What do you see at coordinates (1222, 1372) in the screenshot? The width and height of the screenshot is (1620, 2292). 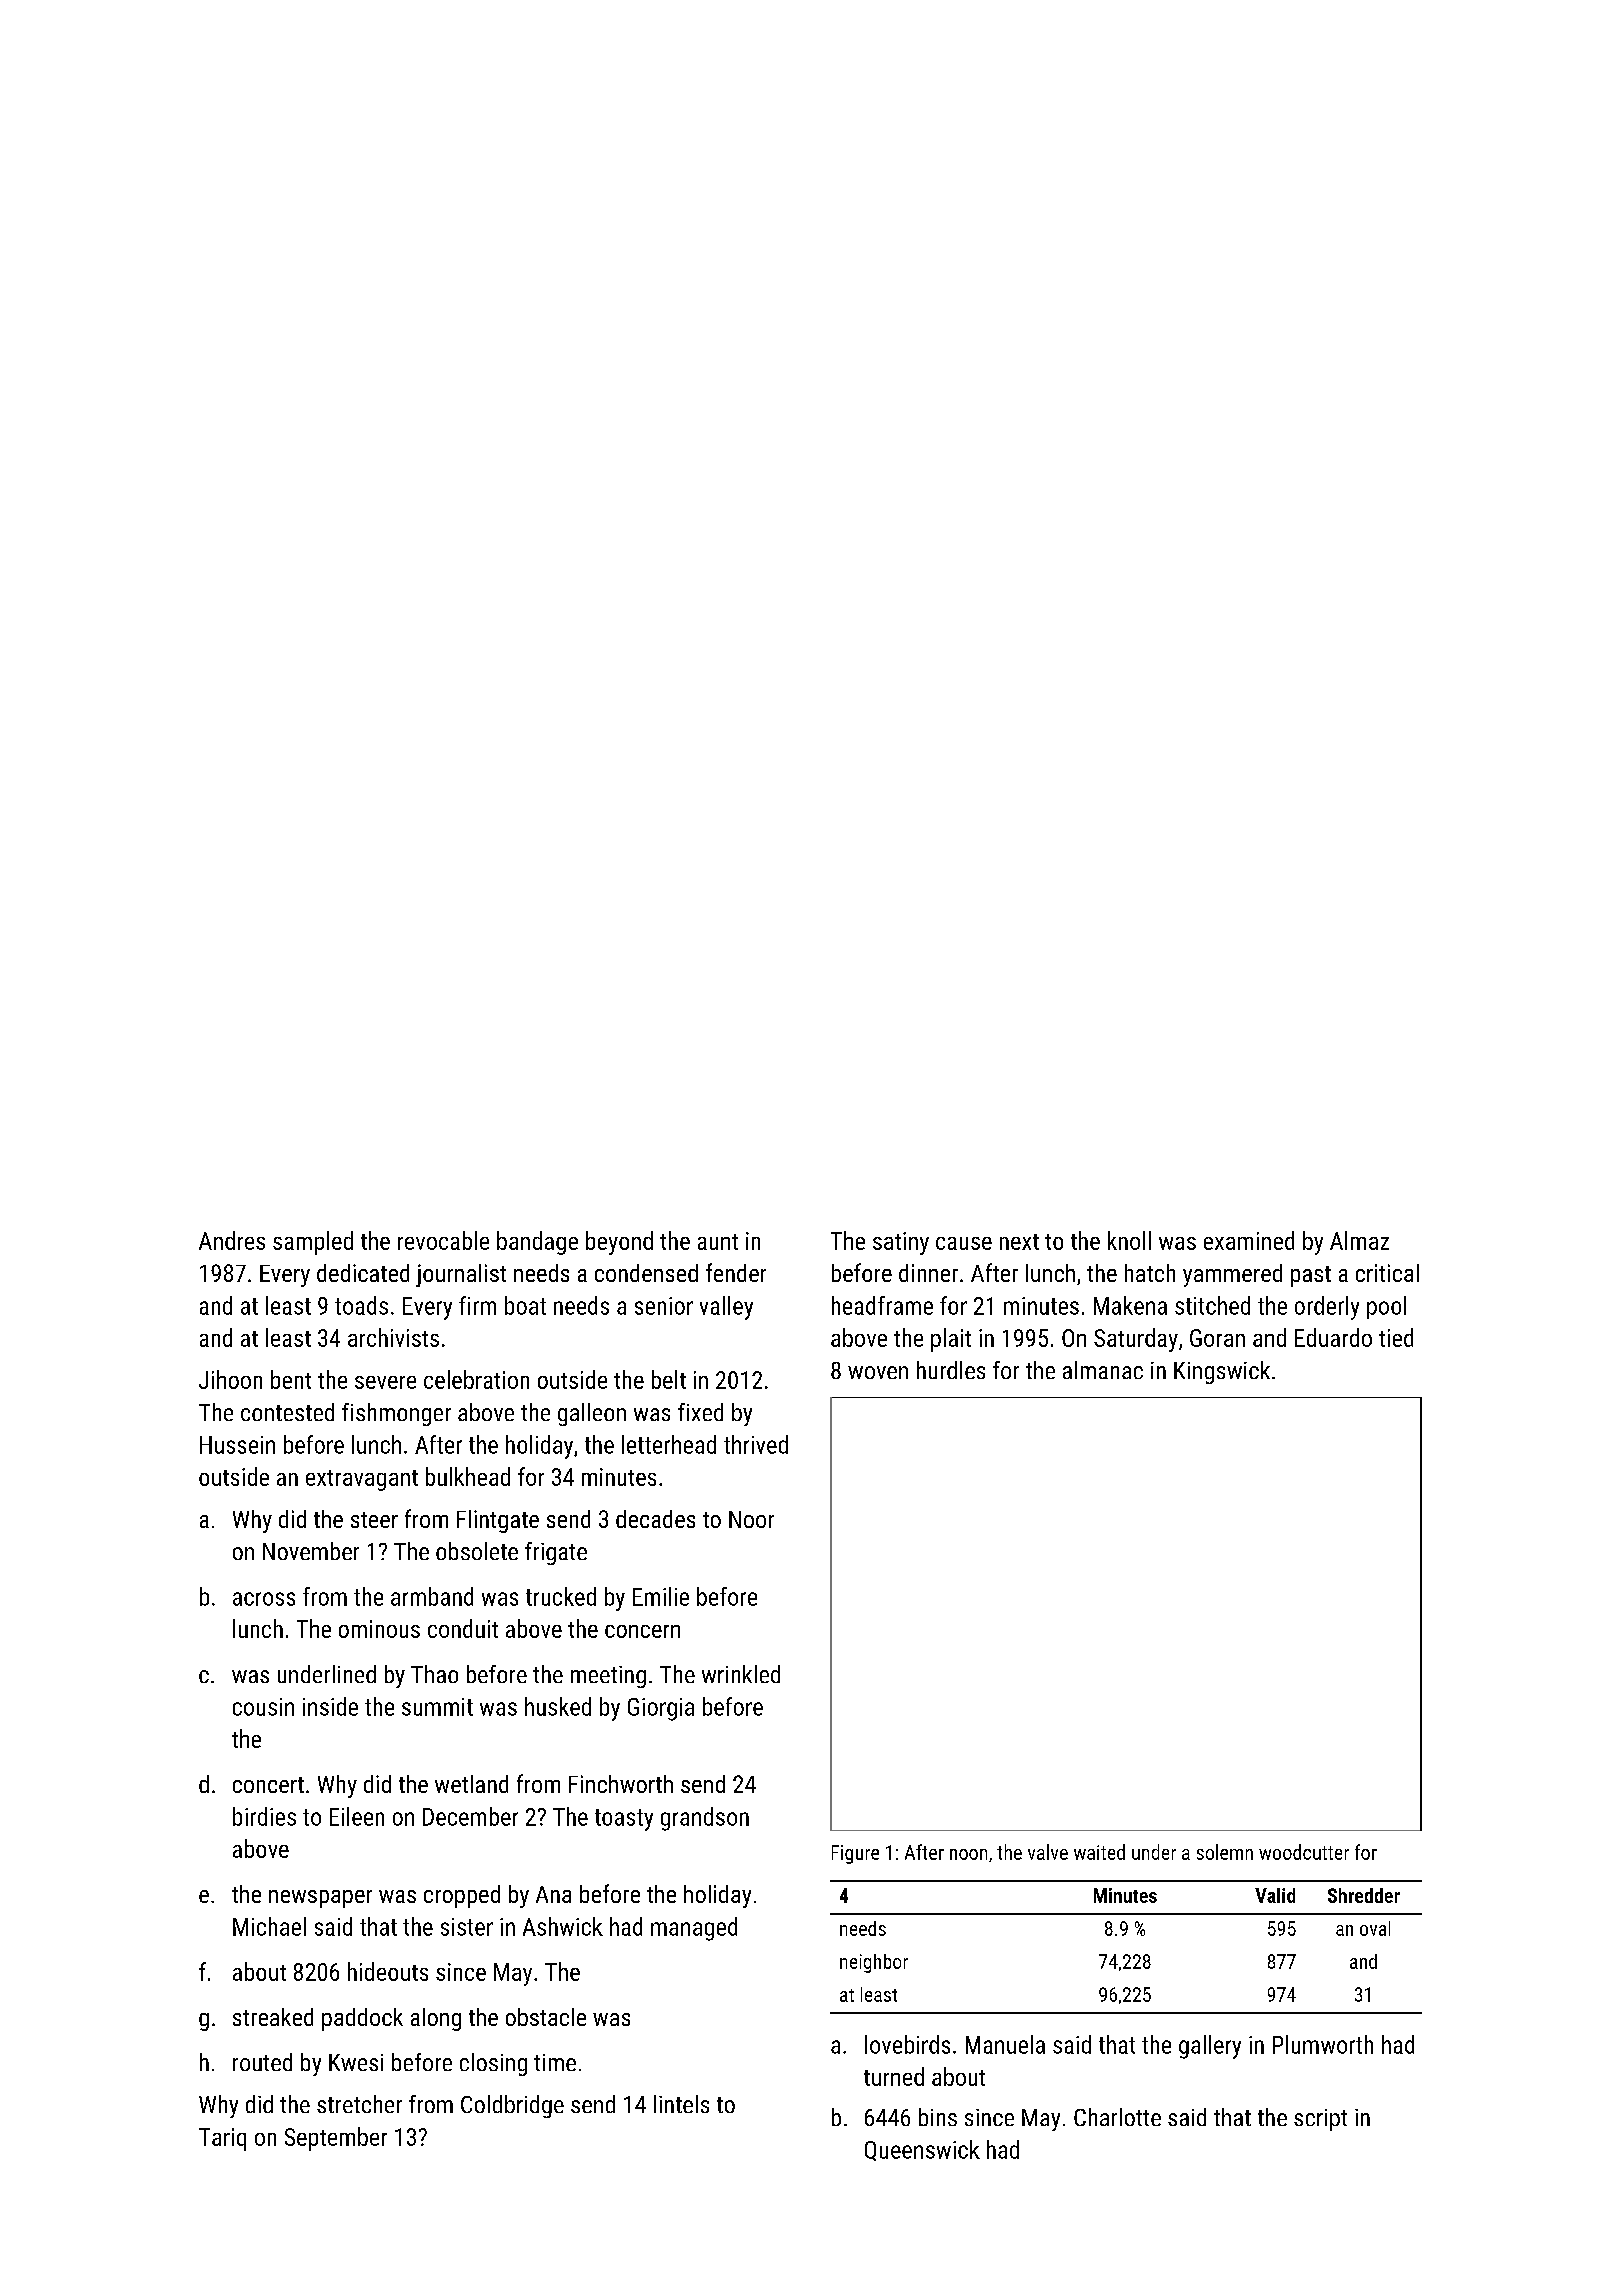 I see `Kingswick` at bounding box center [1222, 1372].
